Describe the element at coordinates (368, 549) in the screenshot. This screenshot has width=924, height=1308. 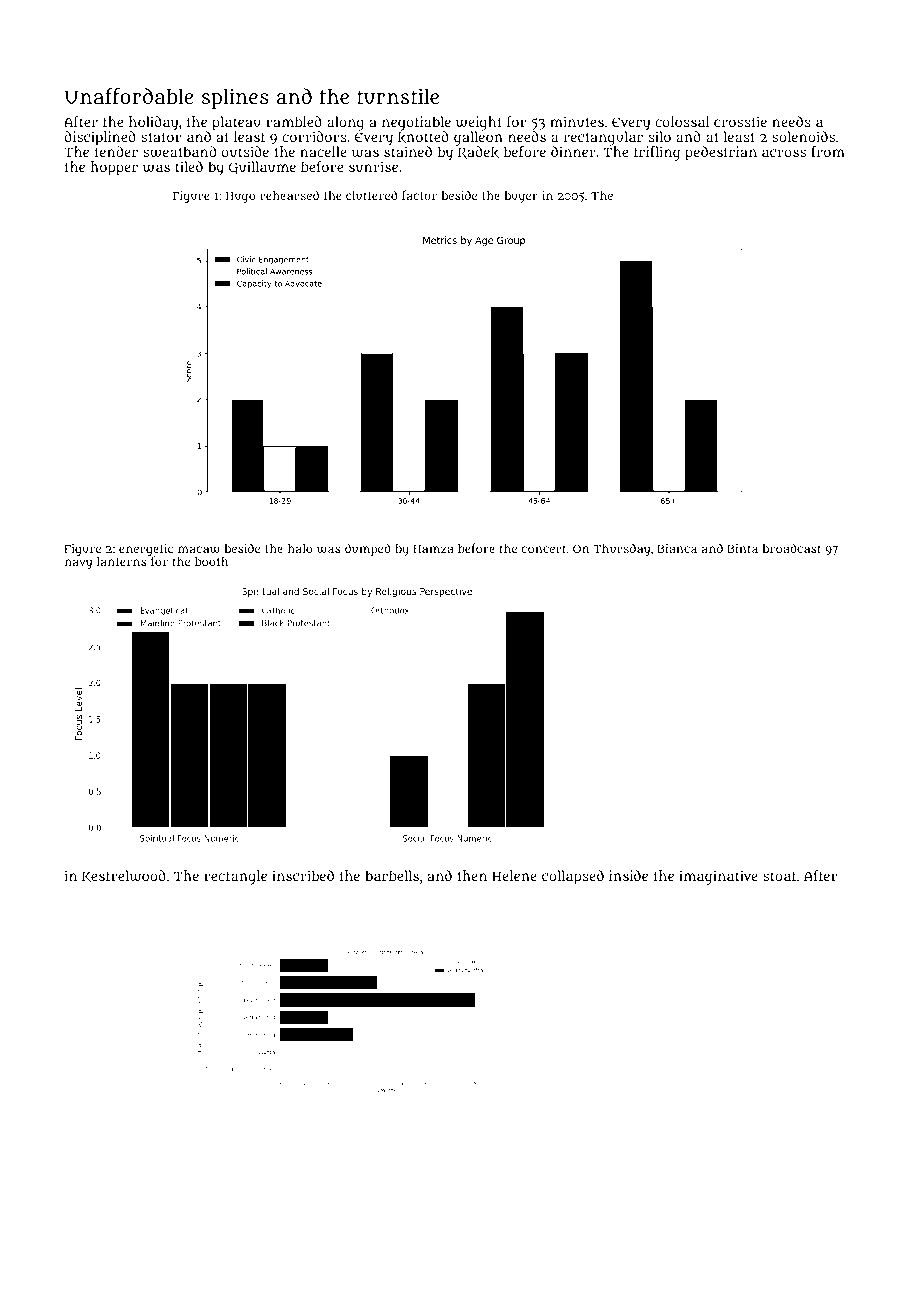
I see `dumped` at that location.
